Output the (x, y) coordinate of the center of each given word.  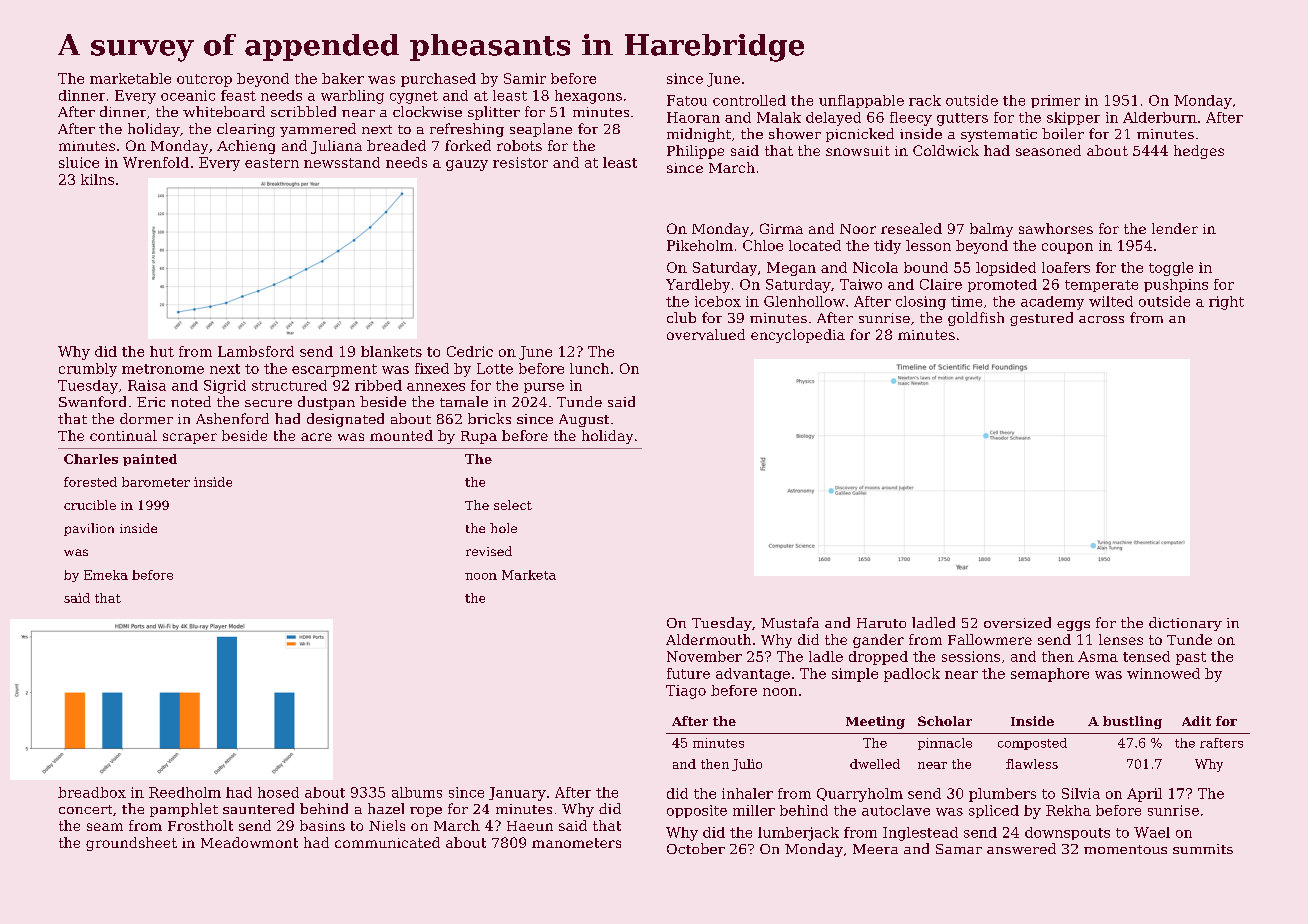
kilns (97, 179)
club (681, 317)
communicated (387, 842)
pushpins (1176, 285)
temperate (1101, 286)
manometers (576, 843)
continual (123, 435)
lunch (589, 368)
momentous (1125, 849)
